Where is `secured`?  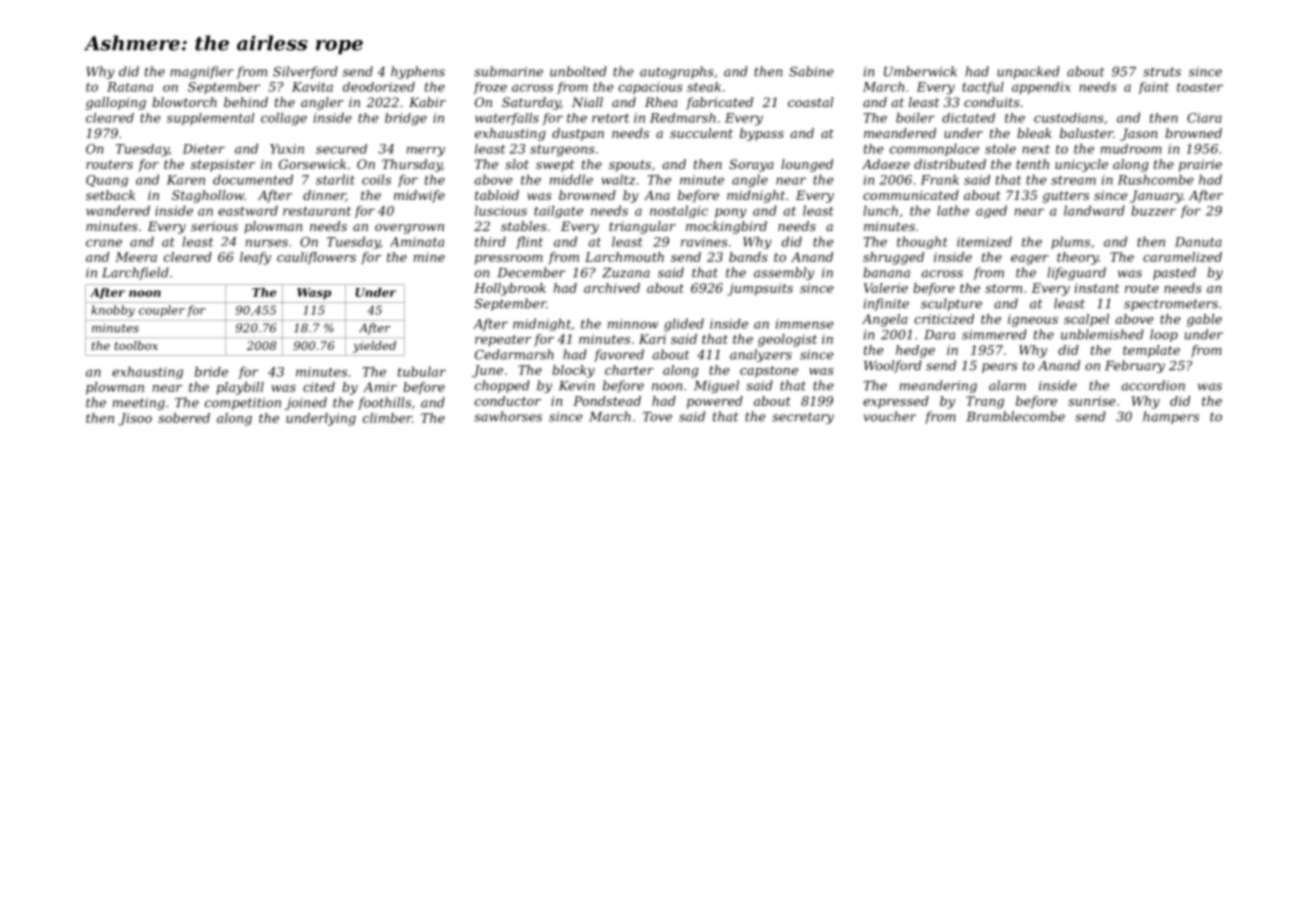
secured is located at coordinates (341, 149).
